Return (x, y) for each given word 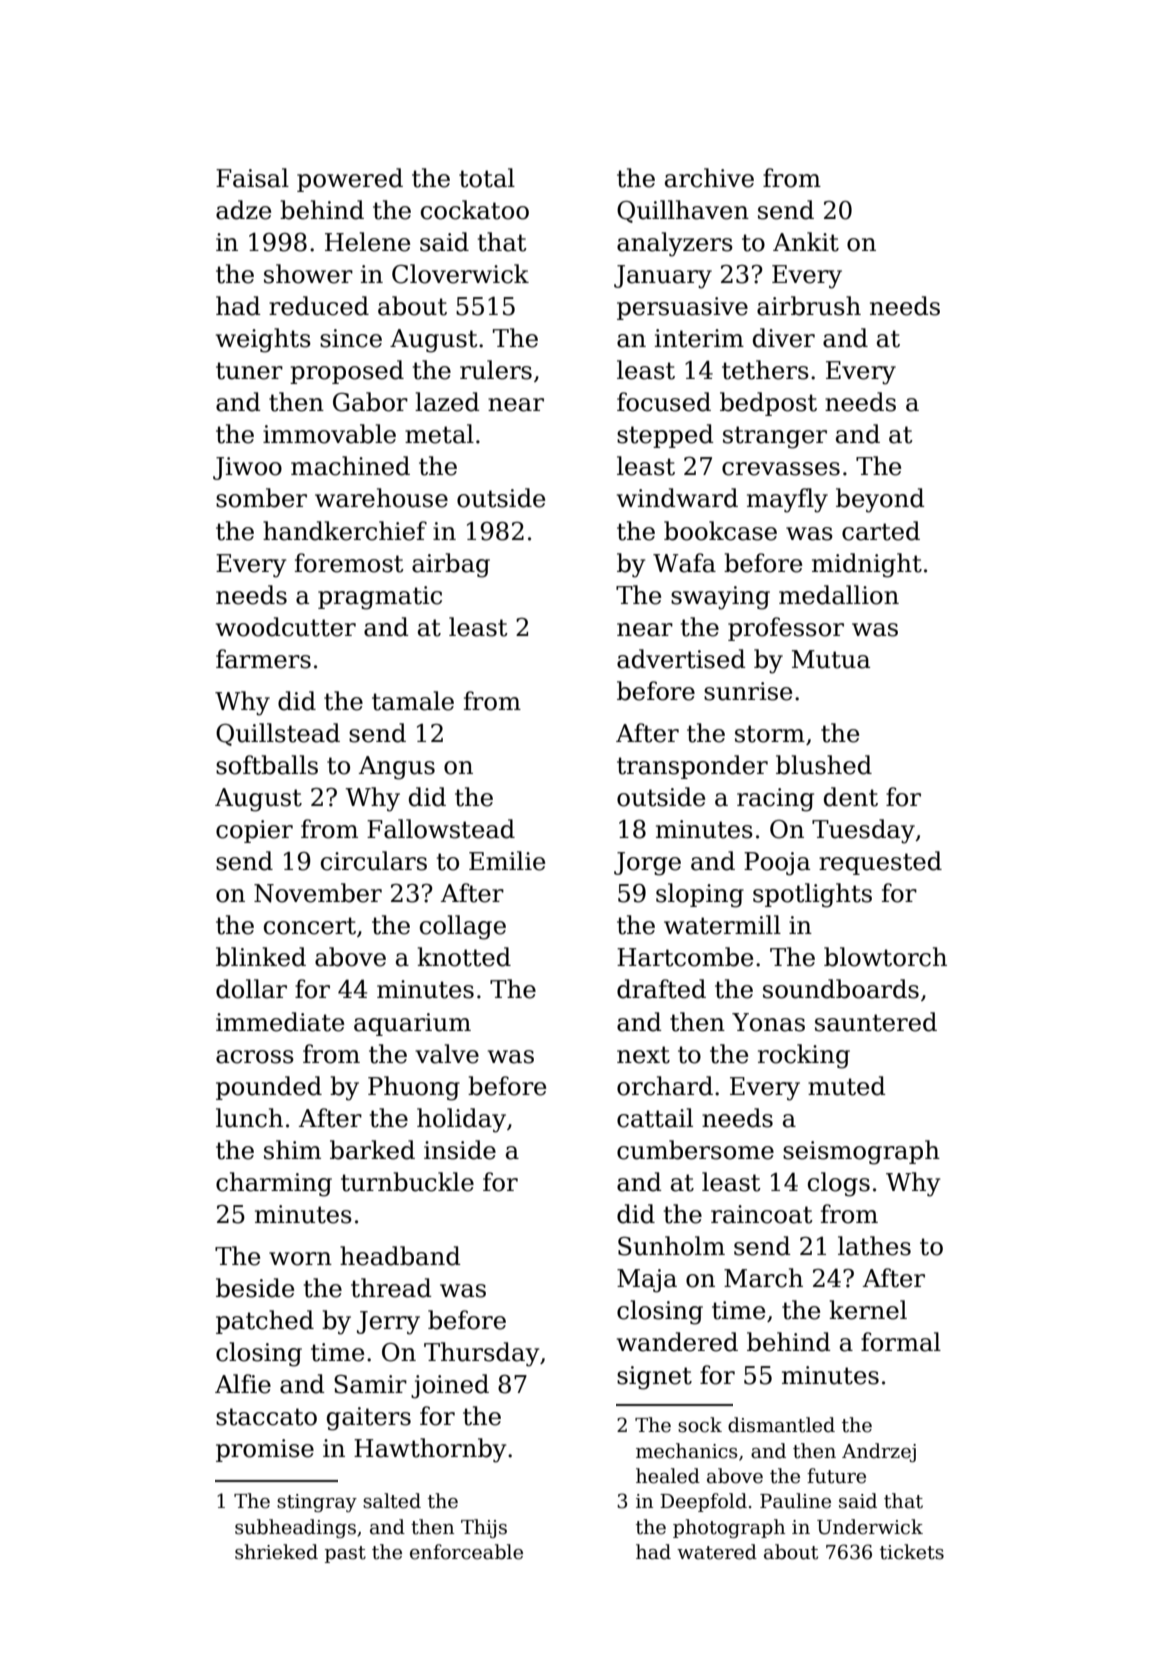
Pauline (795, 1501)
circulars (374, 861)
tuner (249, 371)
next (643, 1055)
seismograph (861, 1152)
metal (439, 434)
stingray (317, 1503)
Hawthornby (430, 1450)
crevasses (781, 469)
